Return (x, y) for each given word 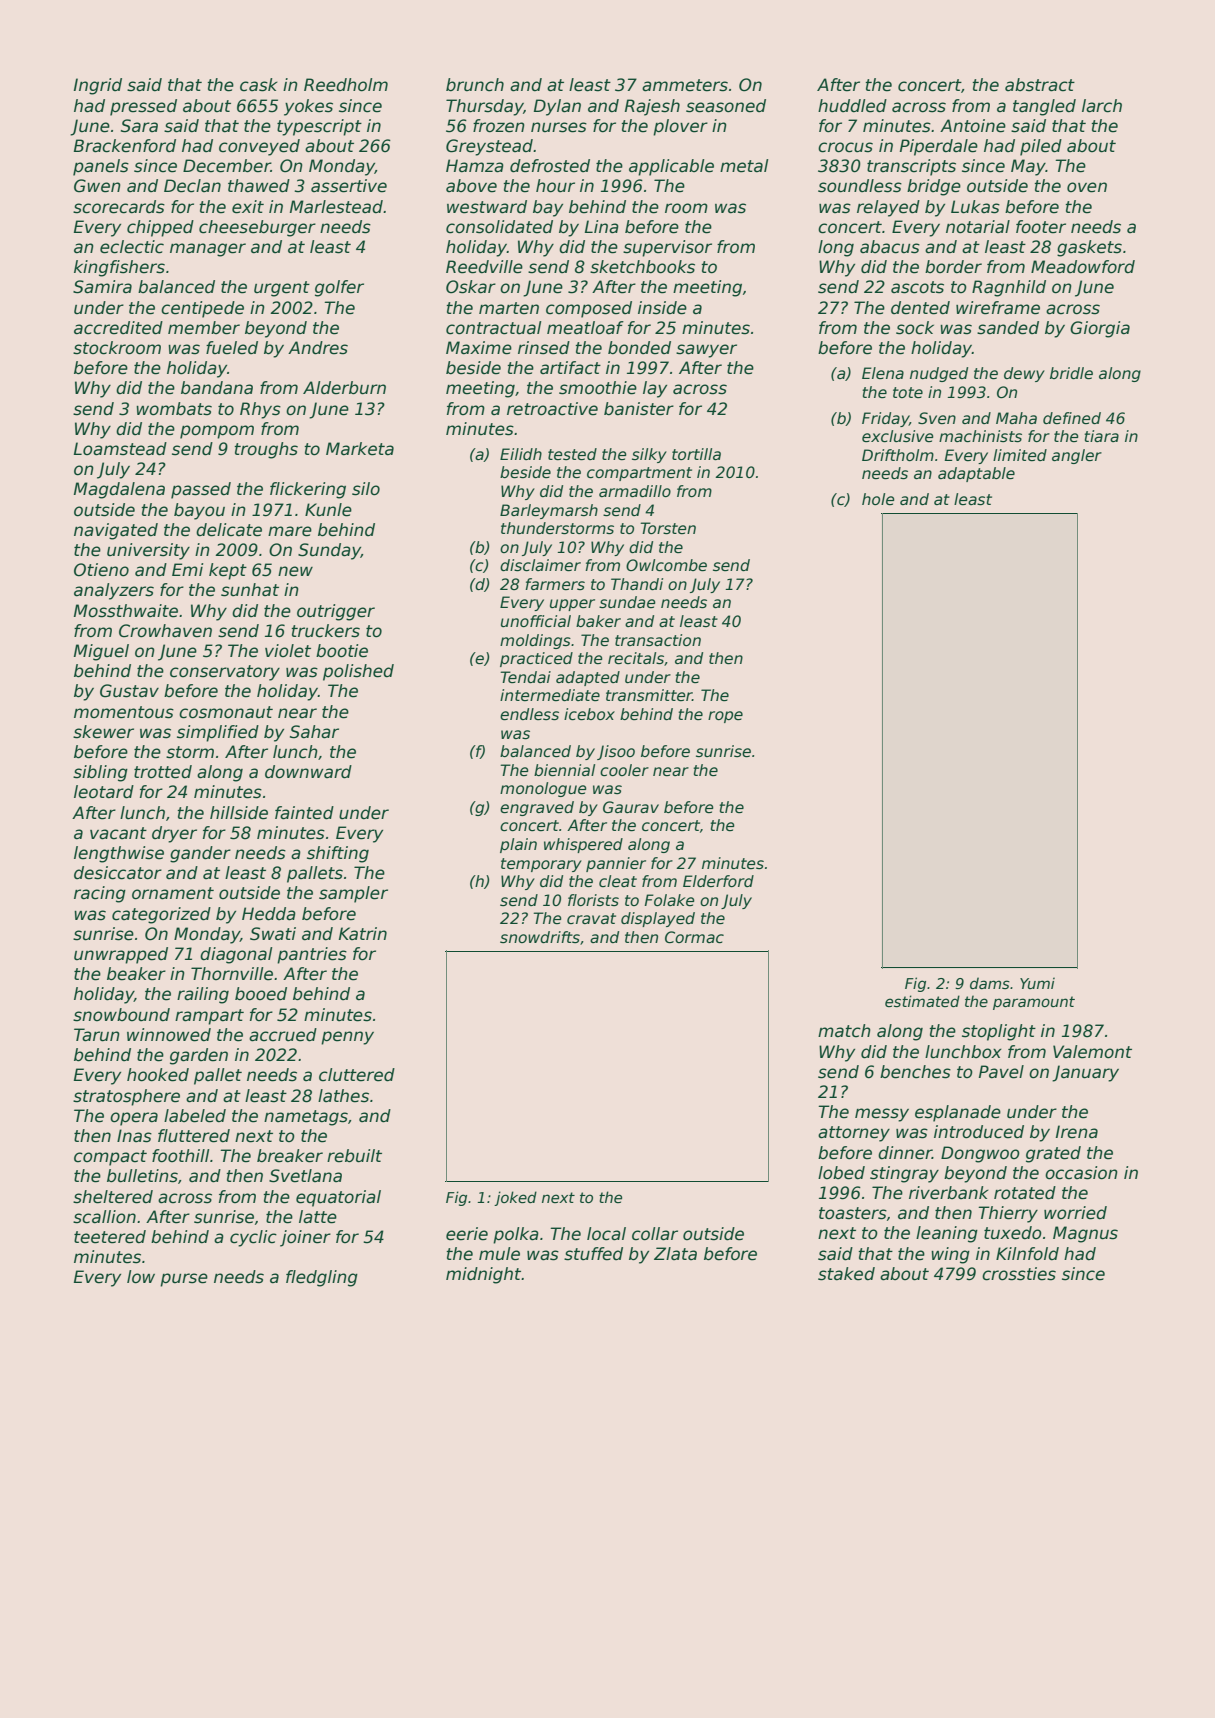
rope (725, 717)
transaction (658, 640)
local (606, 1234)
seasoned (726, 106)
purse (184, 1280)
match (844, 1031)
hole (878, 499)
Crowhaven (165, 631)
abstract (1040, 85)
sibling (100, 773)
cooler (624, 770)
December (227, 166)
